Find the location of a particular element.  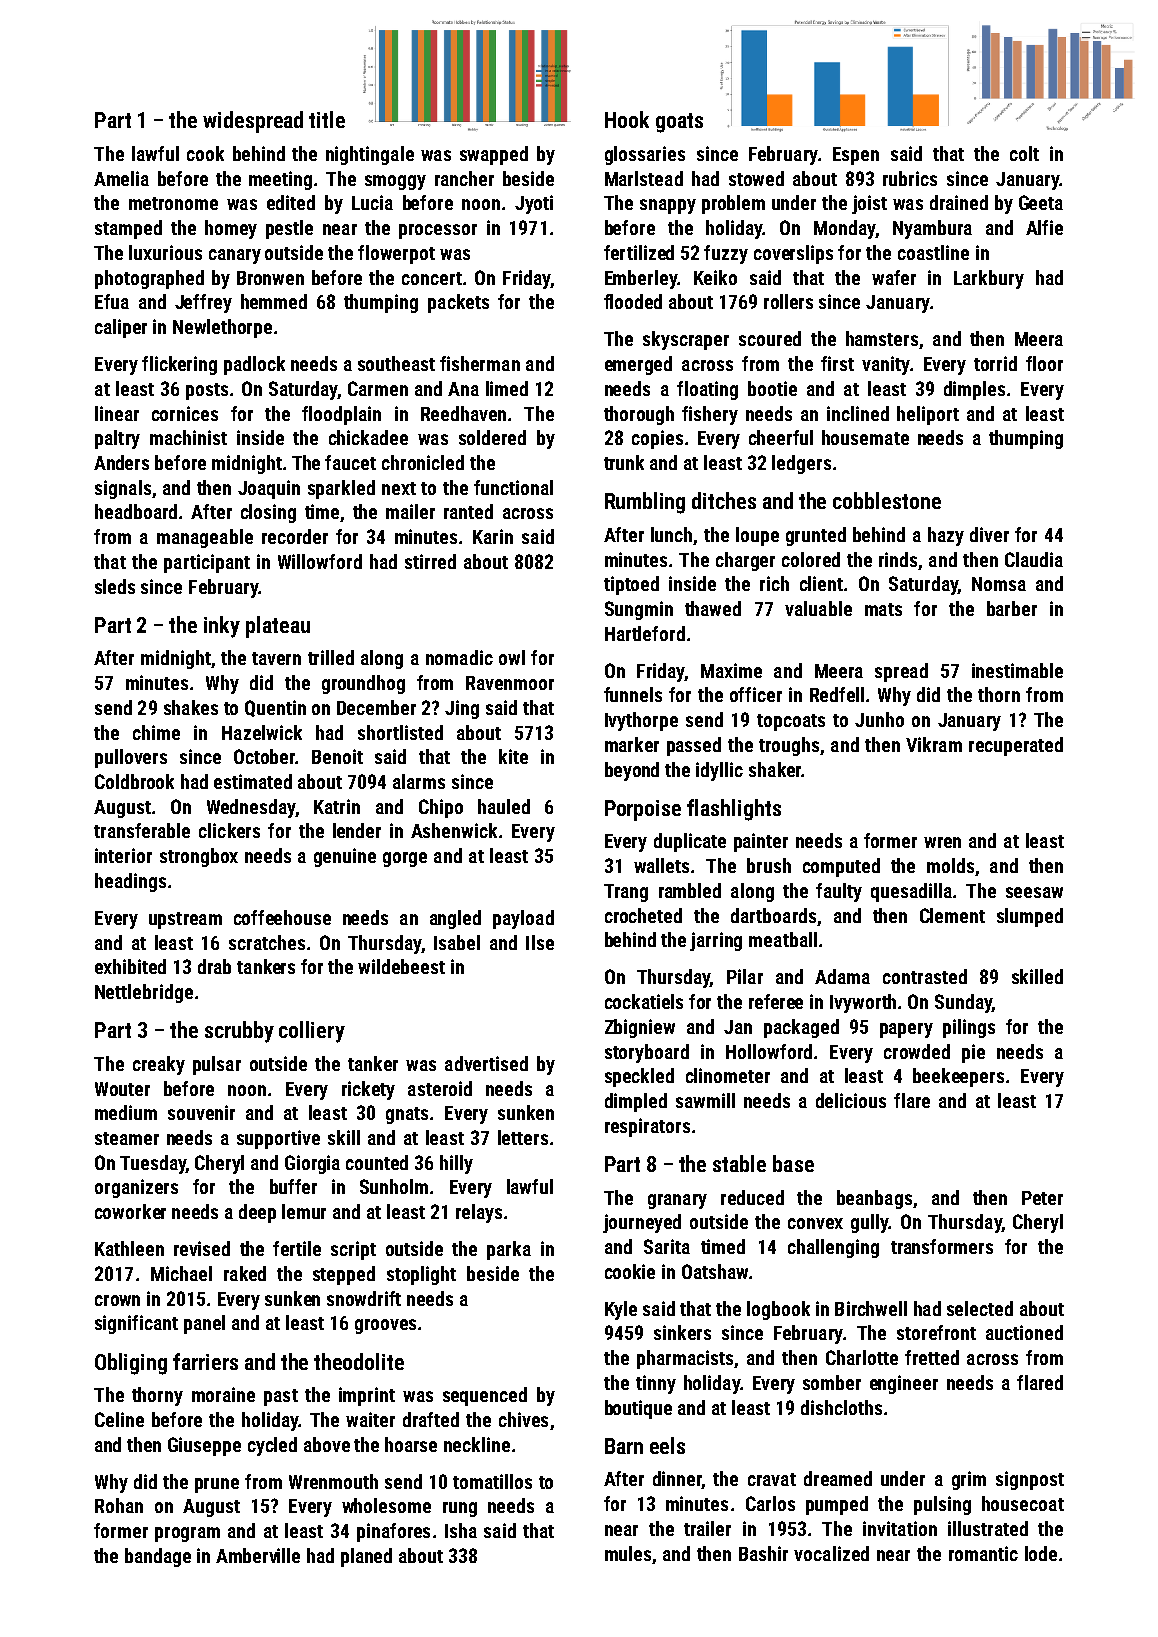

colt is located at coordinates (1024, 153).
